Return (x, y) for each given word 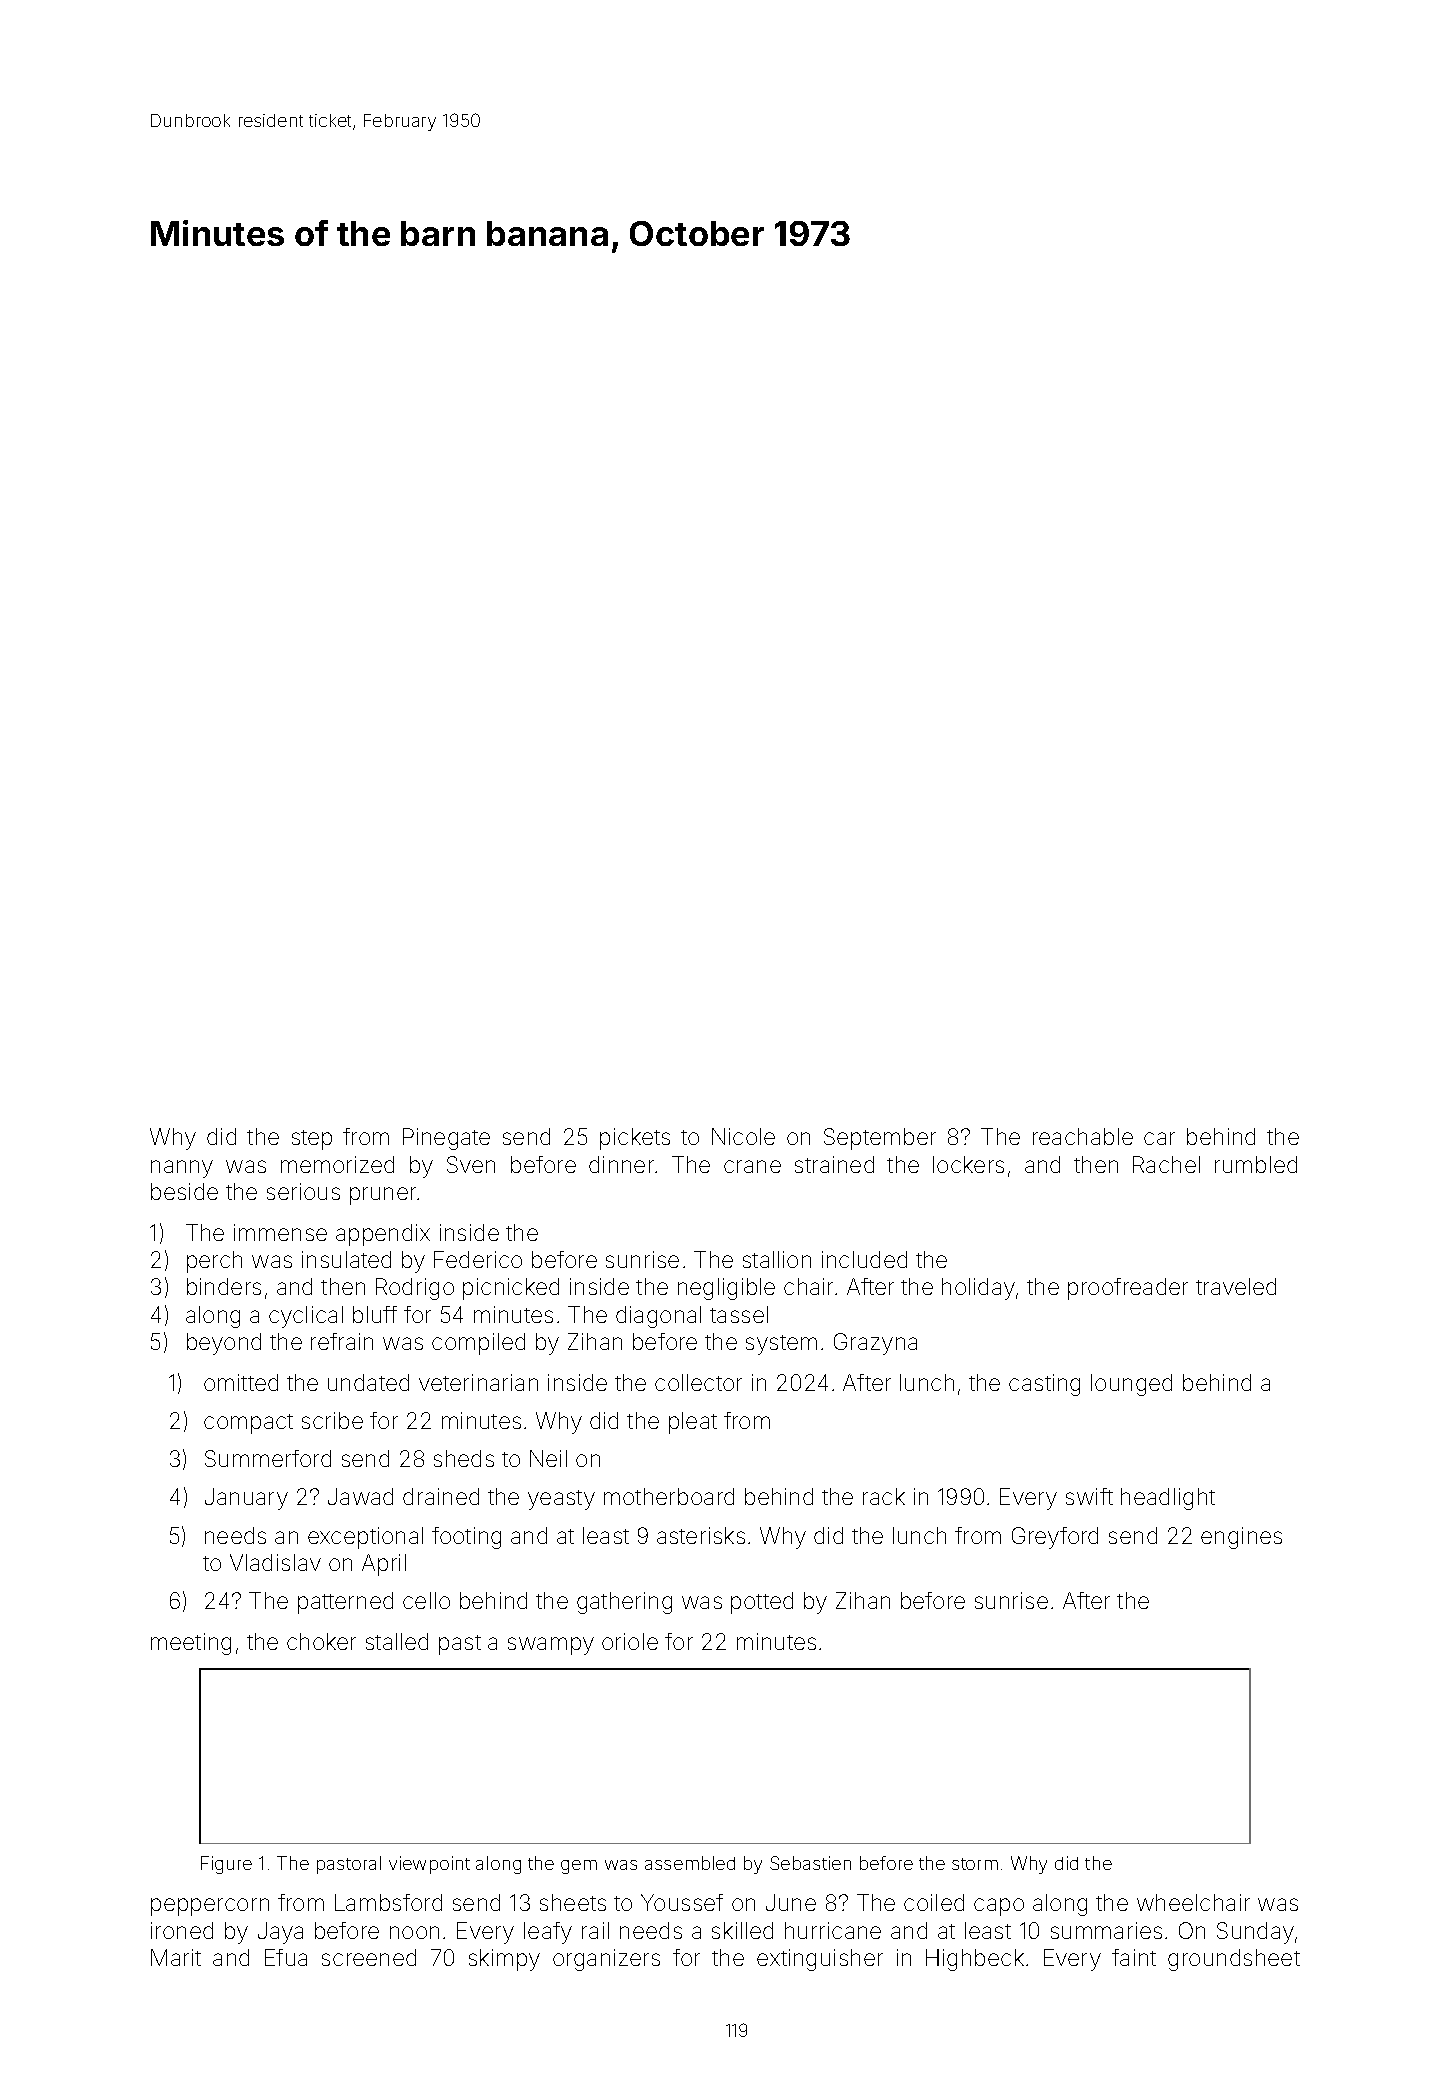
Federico (478, 1259)
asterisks (701, 1535)
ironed (182, 1930)
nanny (182, 1169)
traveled (1236, 1286)
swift (1089, 1496)
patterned (345, 1603)
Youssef (682, 1902)
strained (834, 1164)
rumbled (1256, 1164)
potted (762, 1603)
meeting (191, 1644)
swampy (551, 1646)
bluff (375, 1314)
